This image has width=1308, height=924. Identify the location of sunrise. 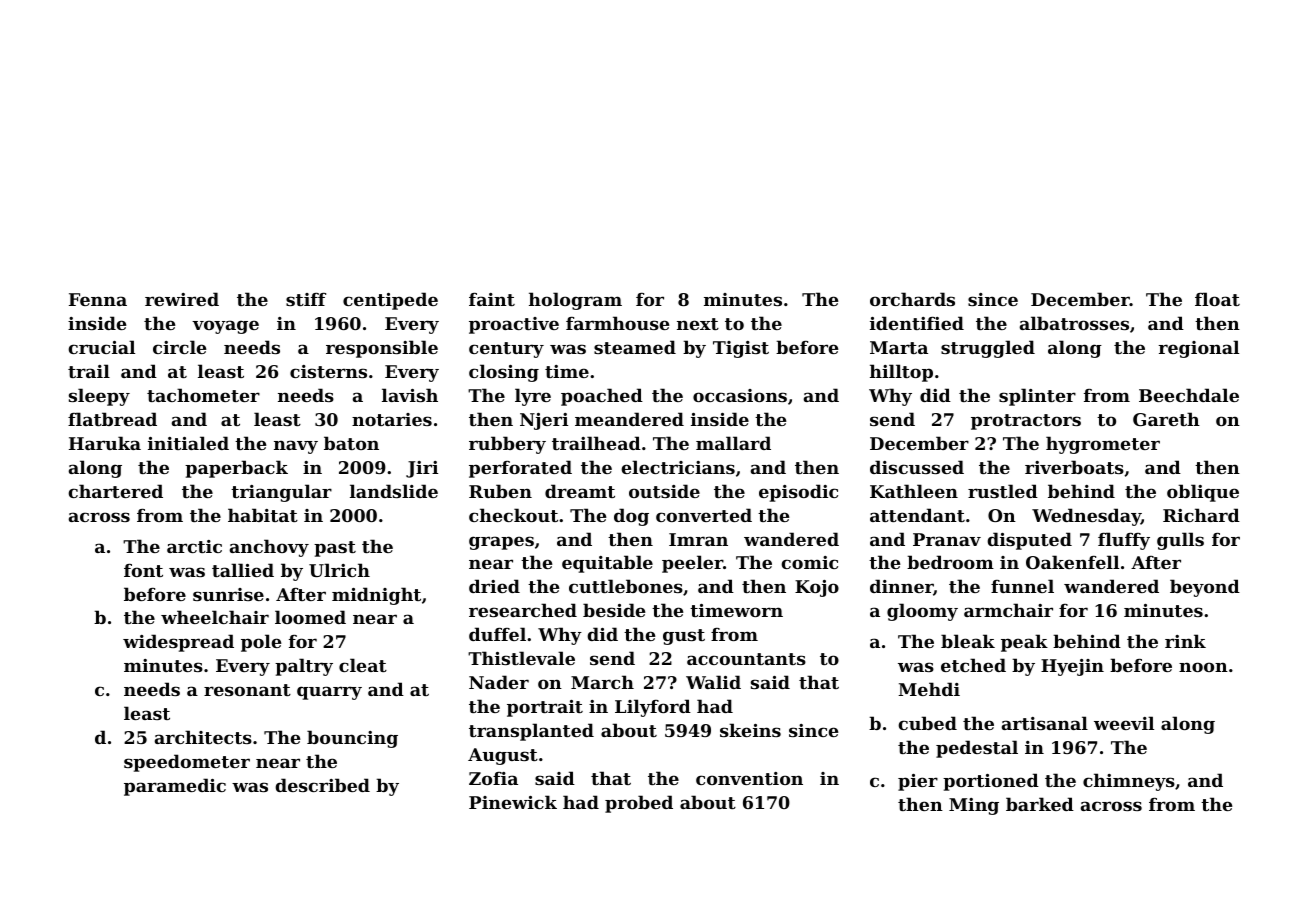
(228, 594).
